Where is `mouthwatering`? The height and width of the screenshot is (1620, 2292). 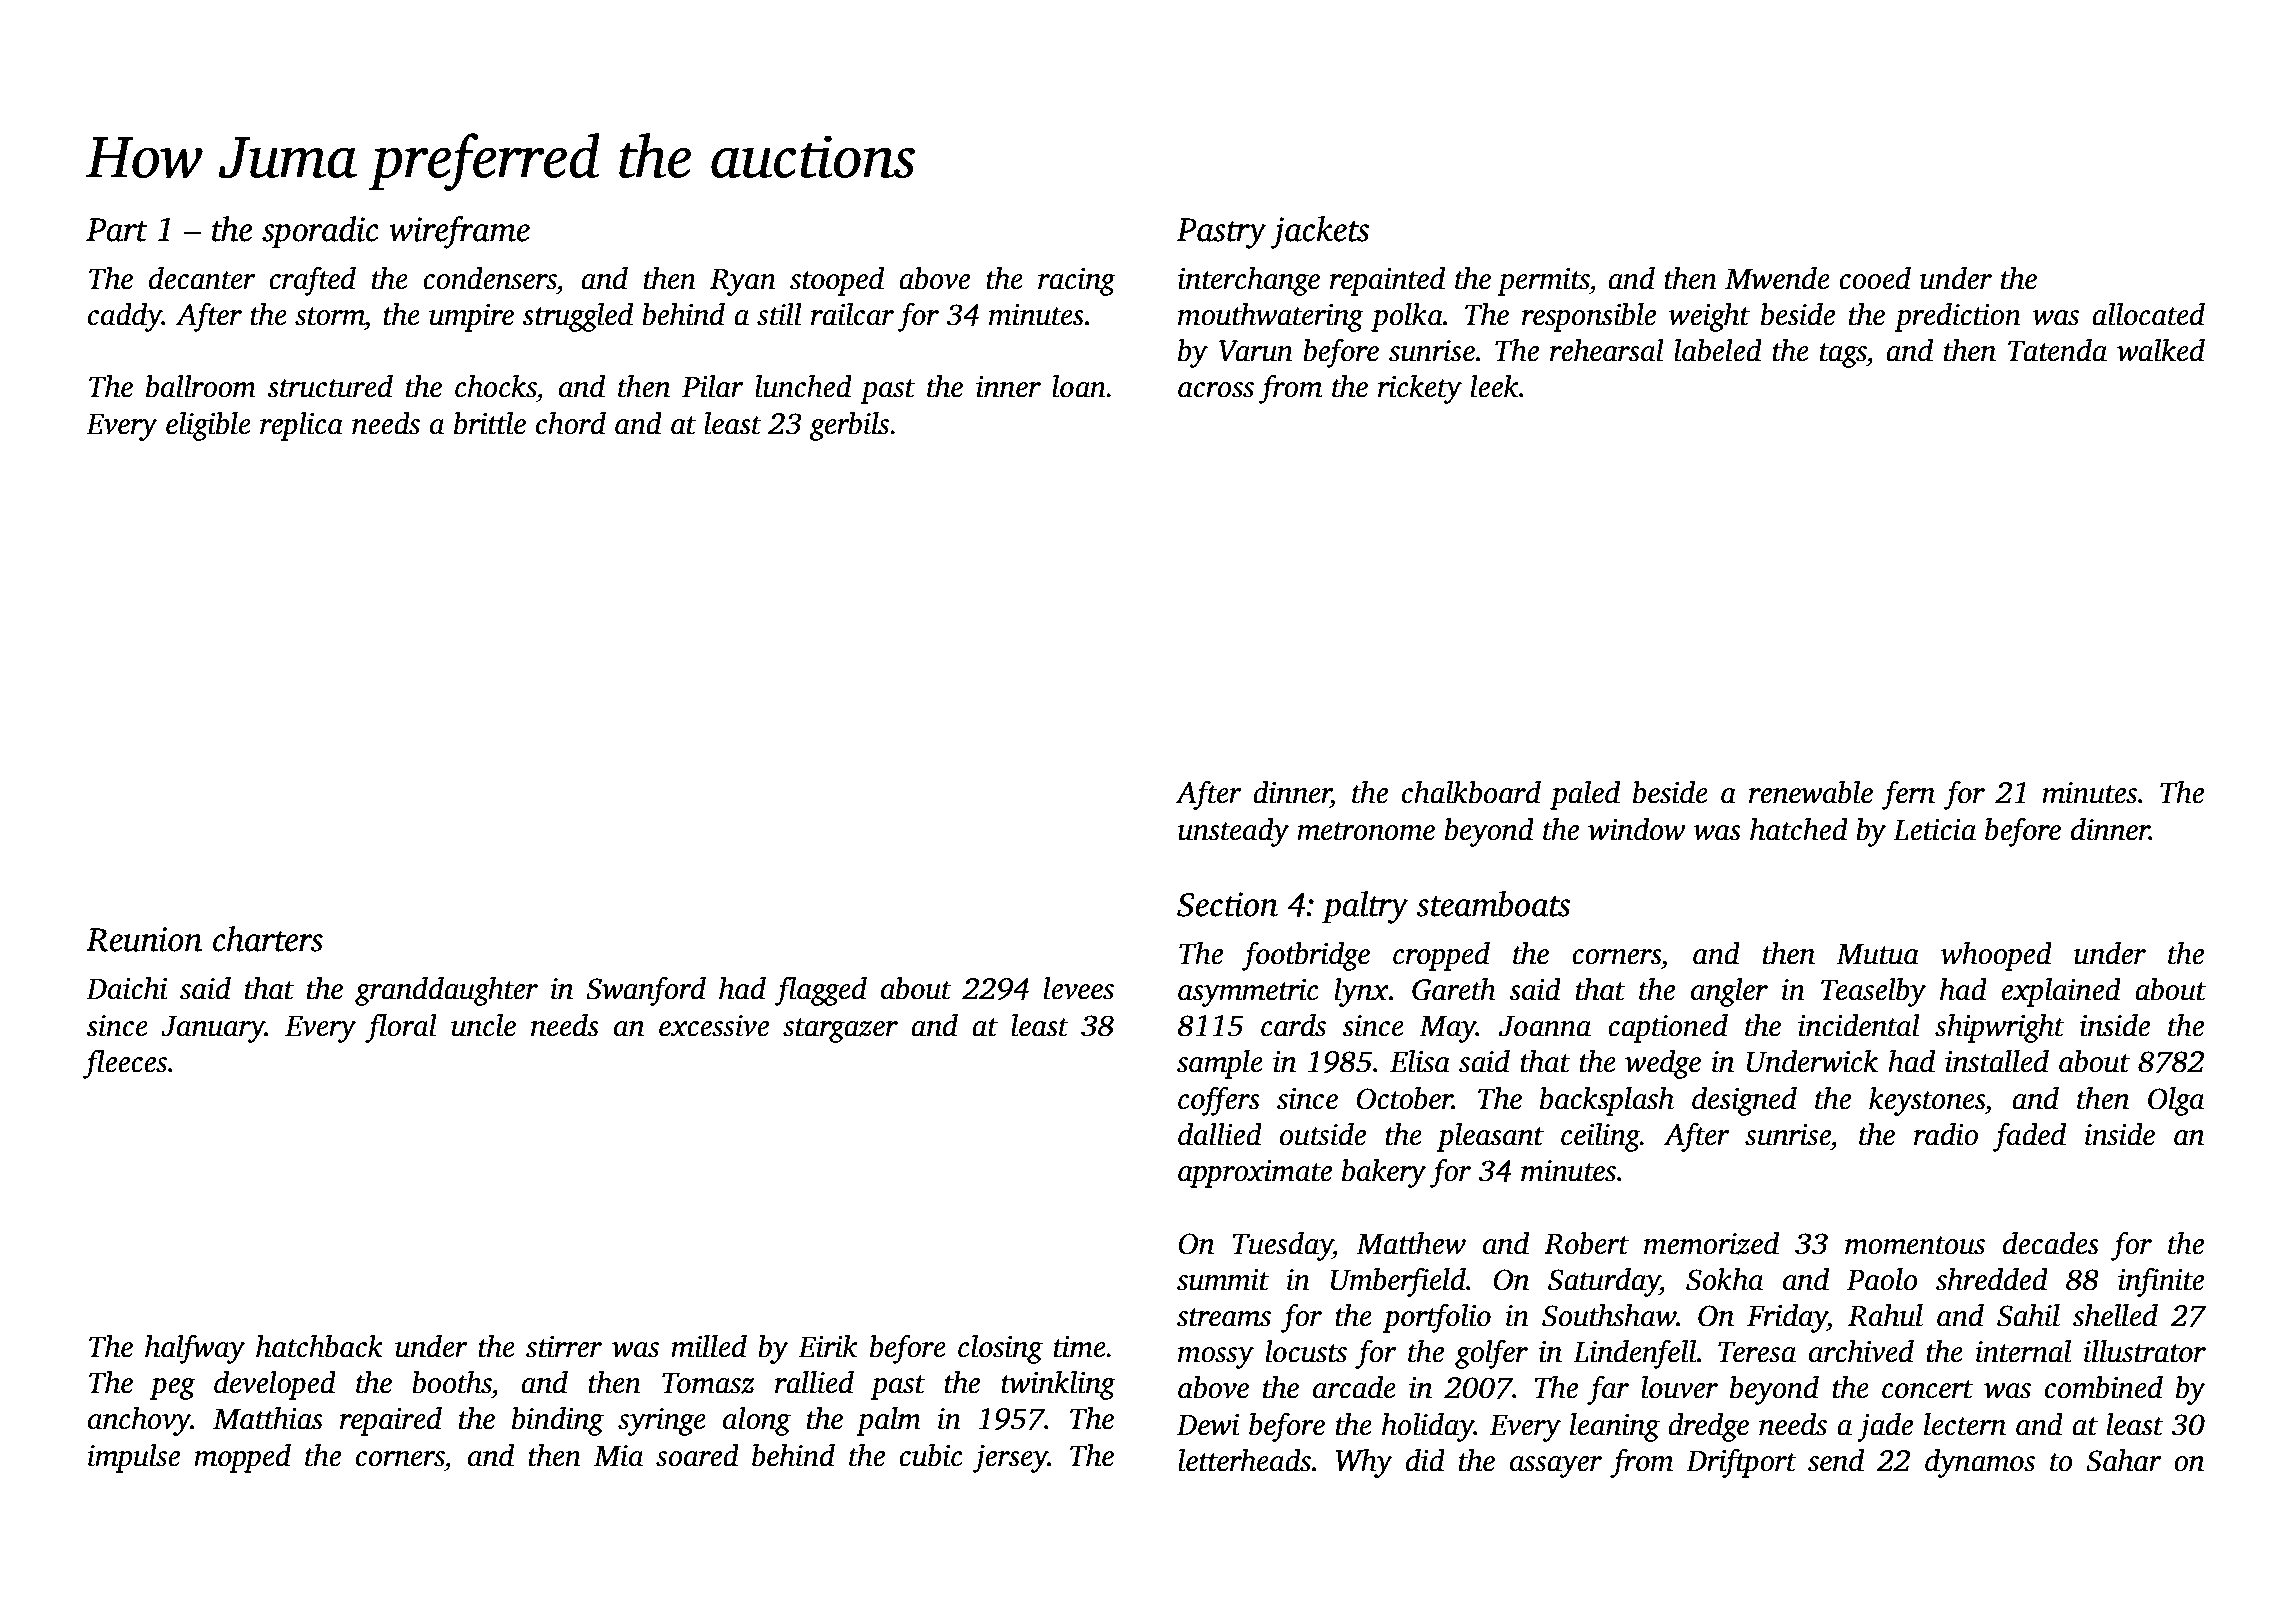 mouthwatering is located at coordinates (1271, 317).
